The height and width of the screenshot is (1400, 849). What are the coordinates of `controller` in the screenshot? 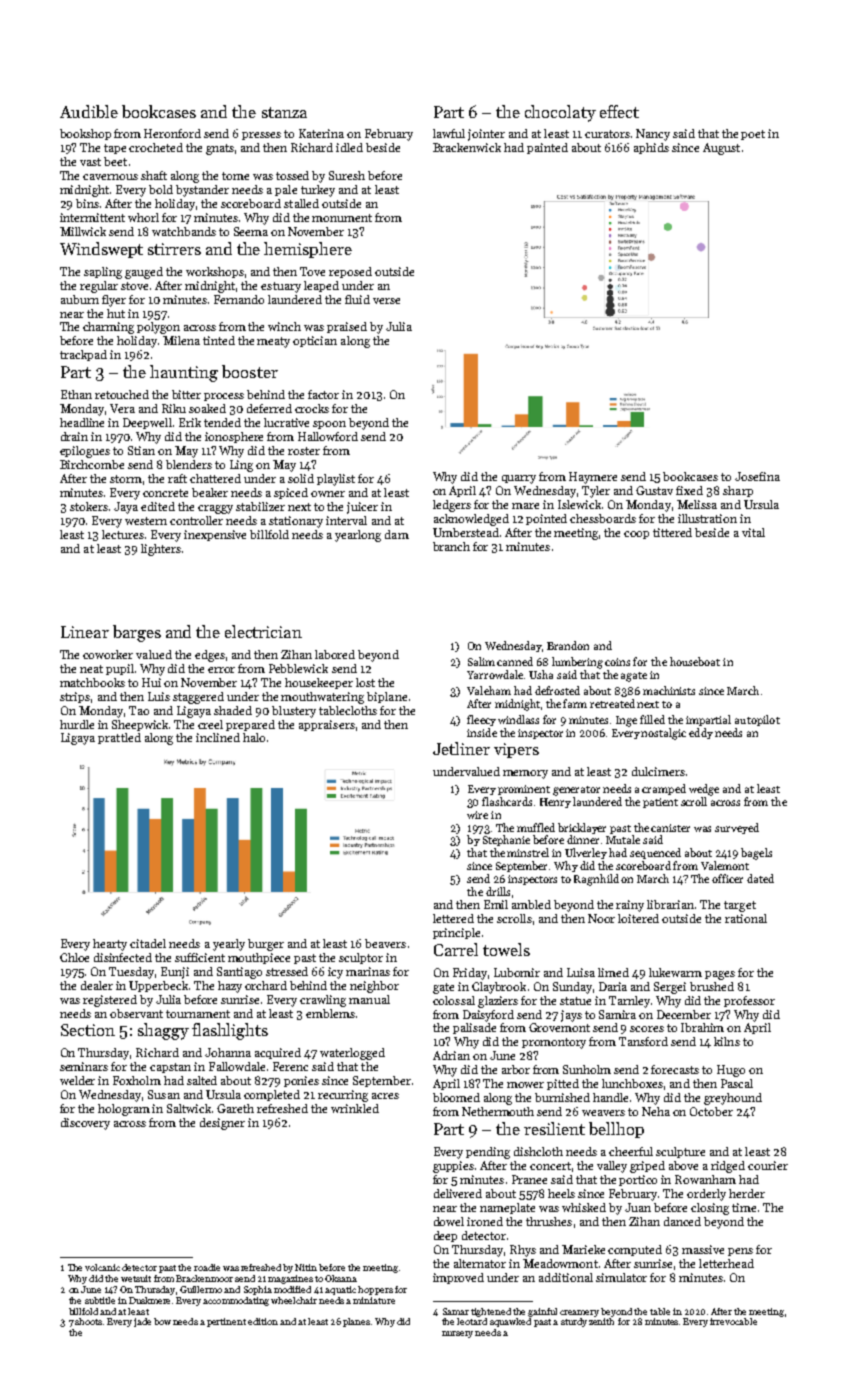 It's located at (196, 520).
